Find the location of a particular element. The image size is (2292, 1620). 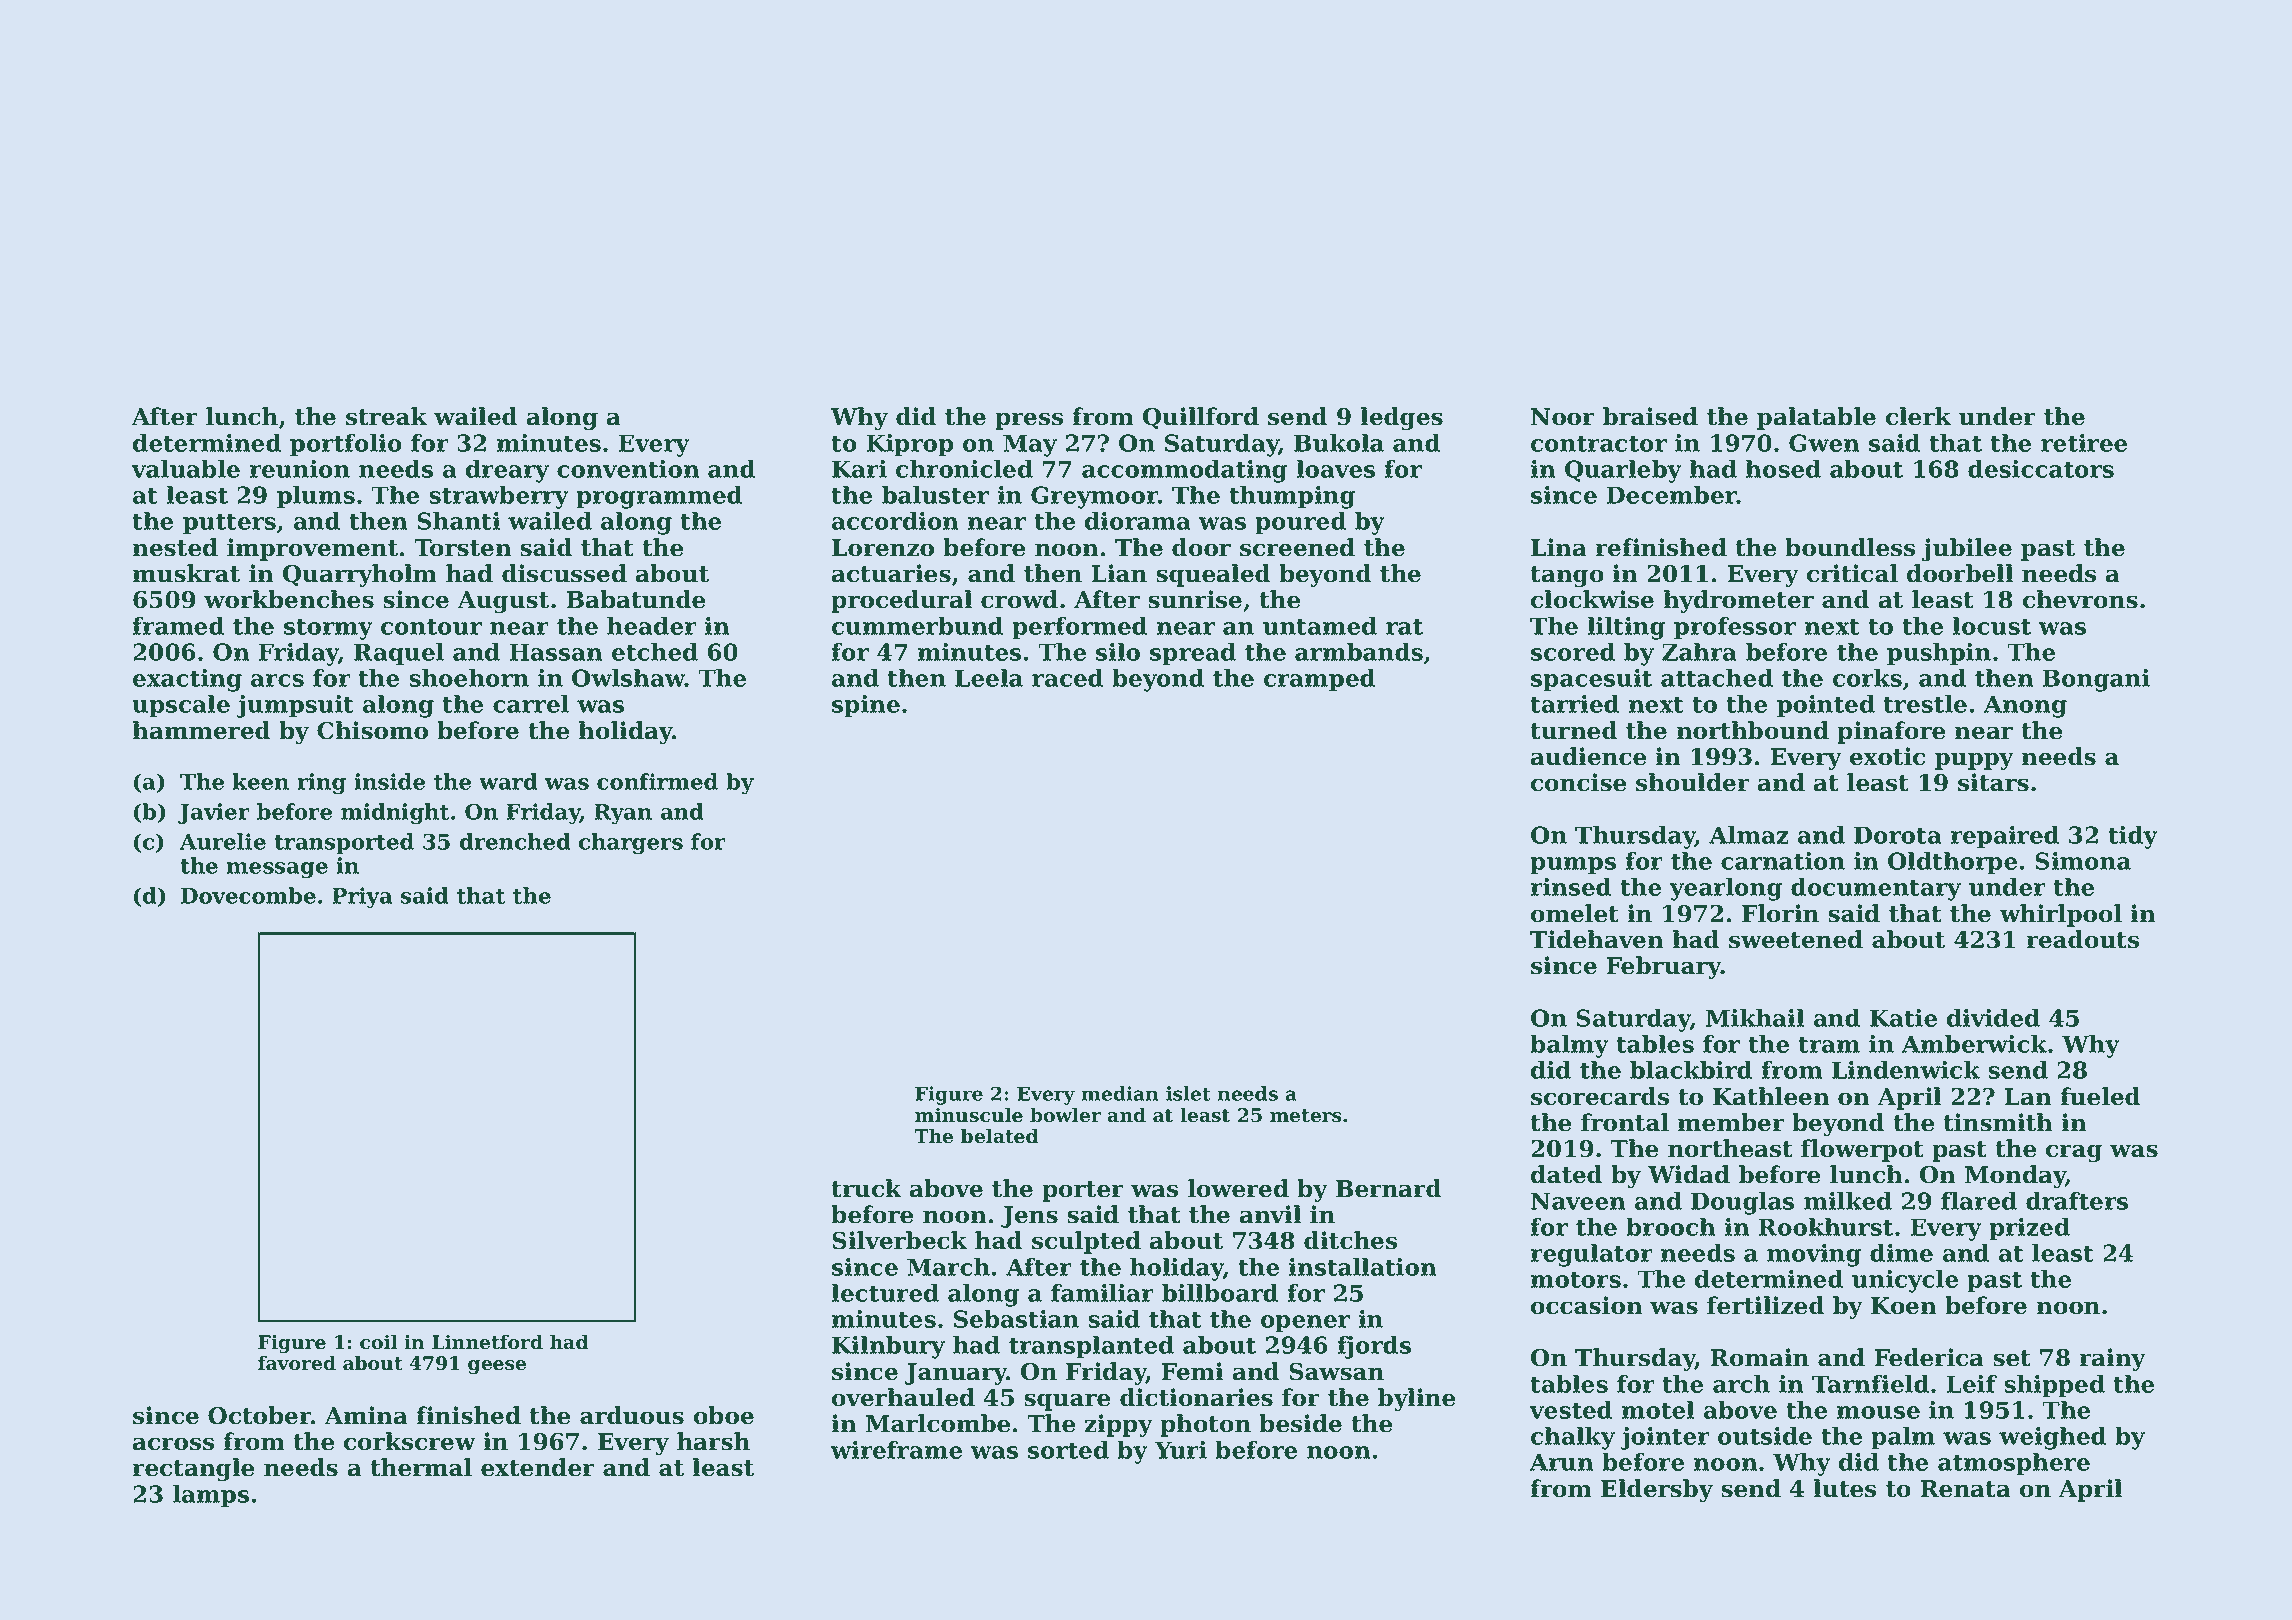

median is located at coordinates (1119, 1093).
